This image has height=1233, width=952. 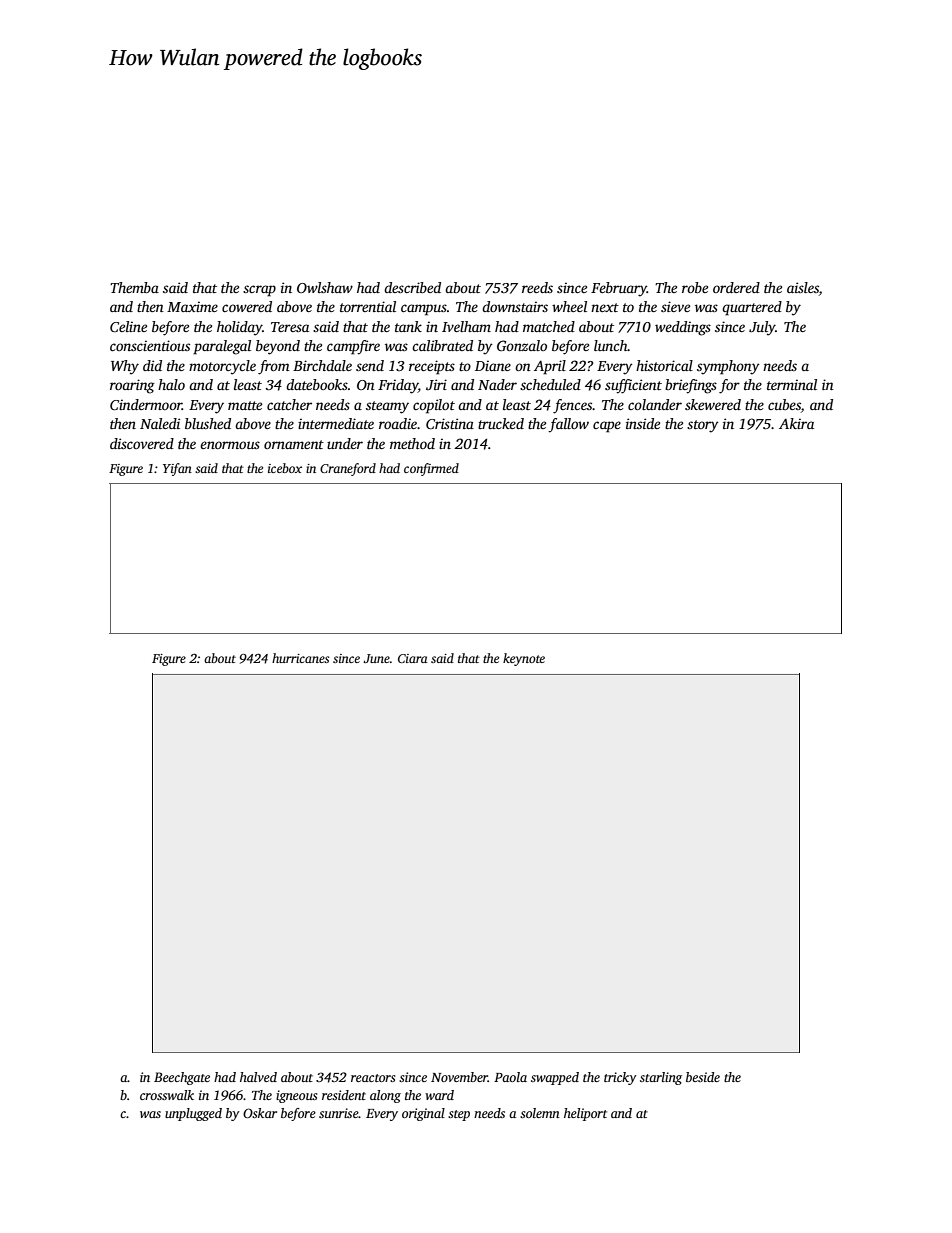 I want to click on hurricanes, so click(x=300, y=658).
